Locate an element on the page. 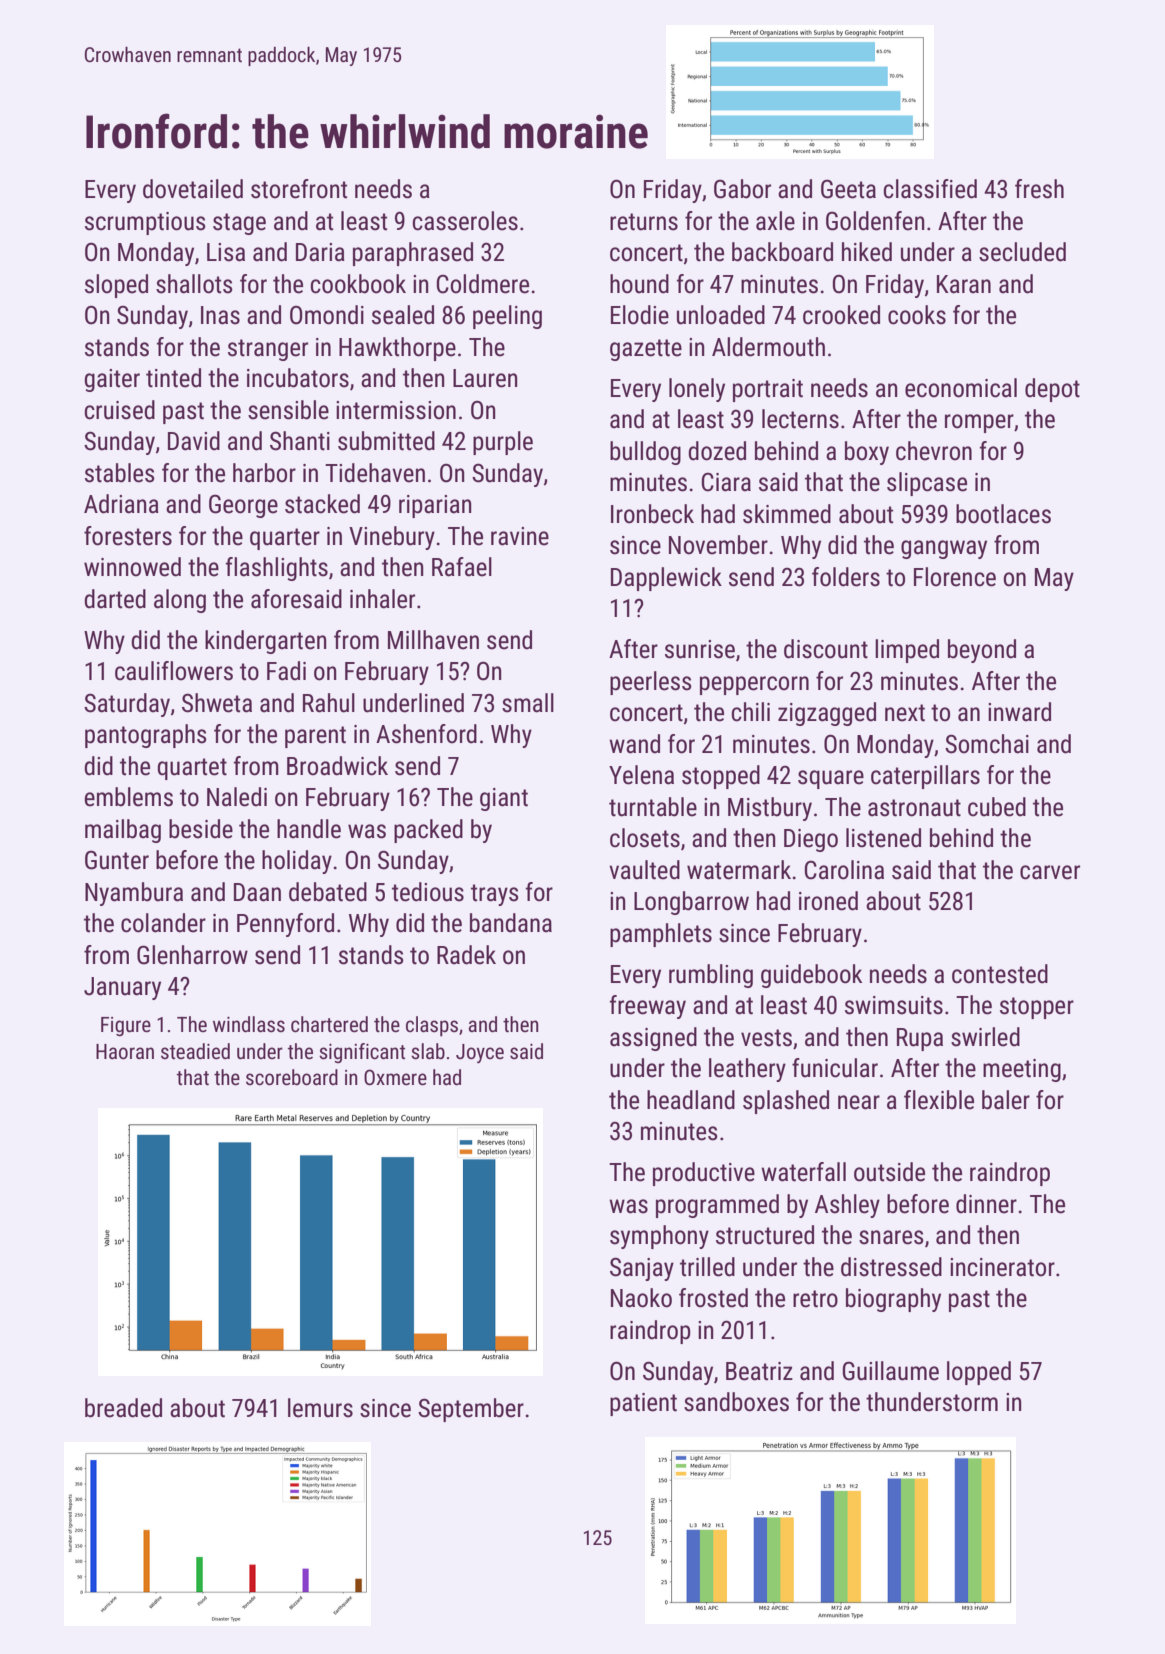 This page has width=1165, height=1654. breaded is located at coordinates (123, 1408).
